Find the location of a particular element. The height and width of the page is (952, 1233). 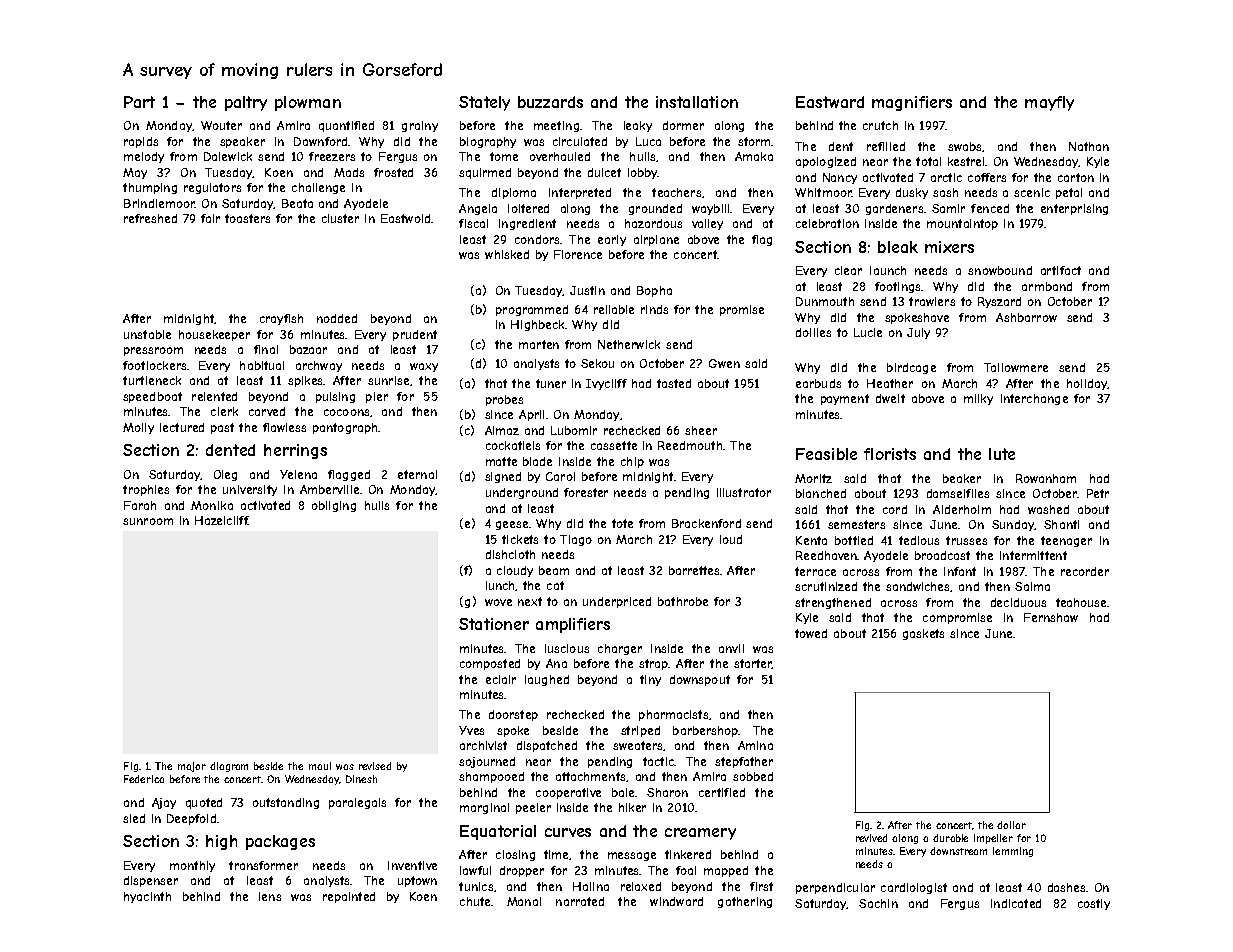

wove is located at coordinates (498, 602).
